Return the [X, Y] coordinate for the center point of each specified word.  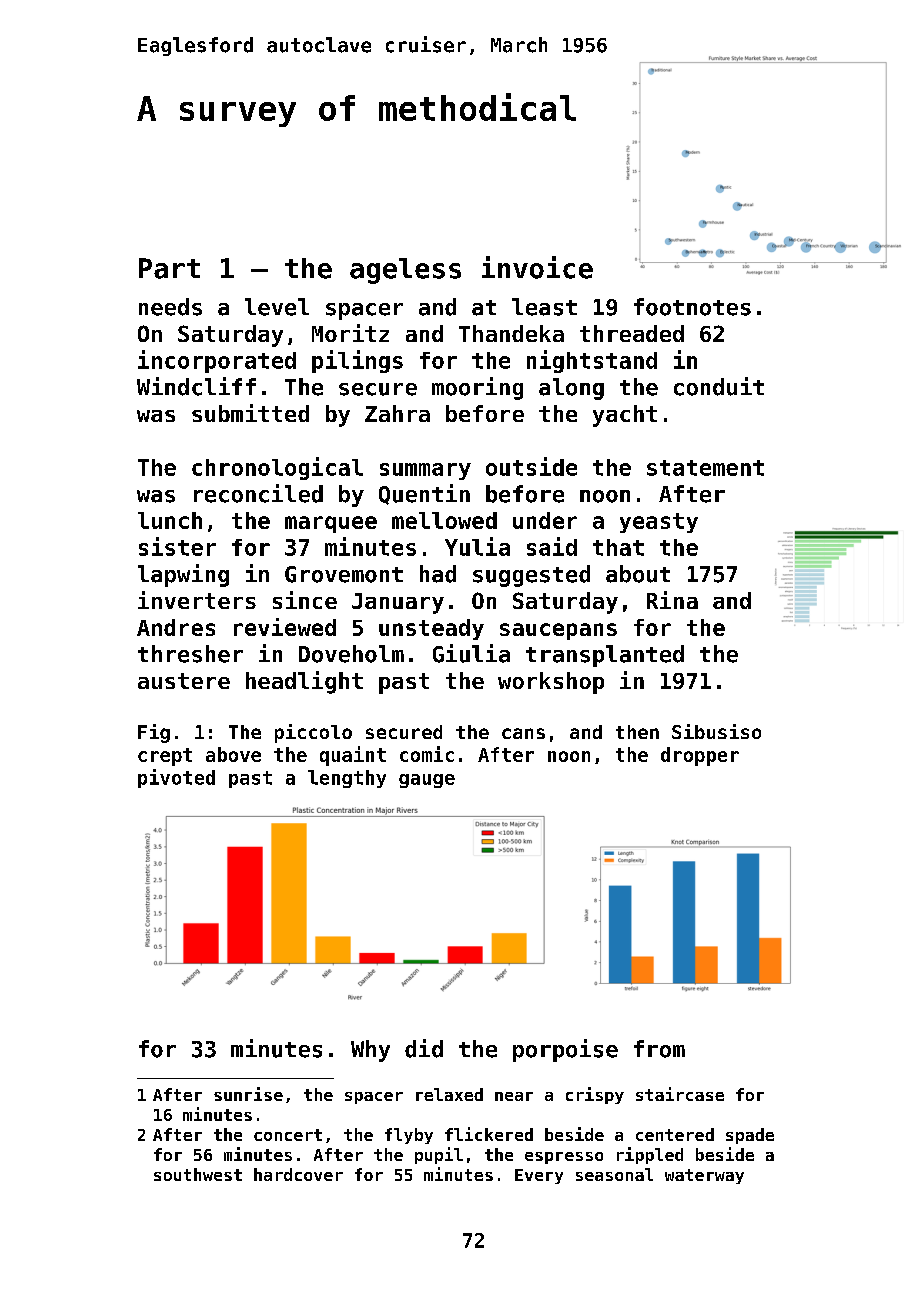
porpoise [565, 1050]
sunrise [248, 1094]
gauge [427, 781]
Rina [672, 600]
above [233, 754]
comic [427, 754]
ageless [405, 271]
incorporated [217, 361]
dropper [700, 756]
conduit [719, 386]
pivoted [176, 778]
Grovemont [344, 574]
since [305, 600]
